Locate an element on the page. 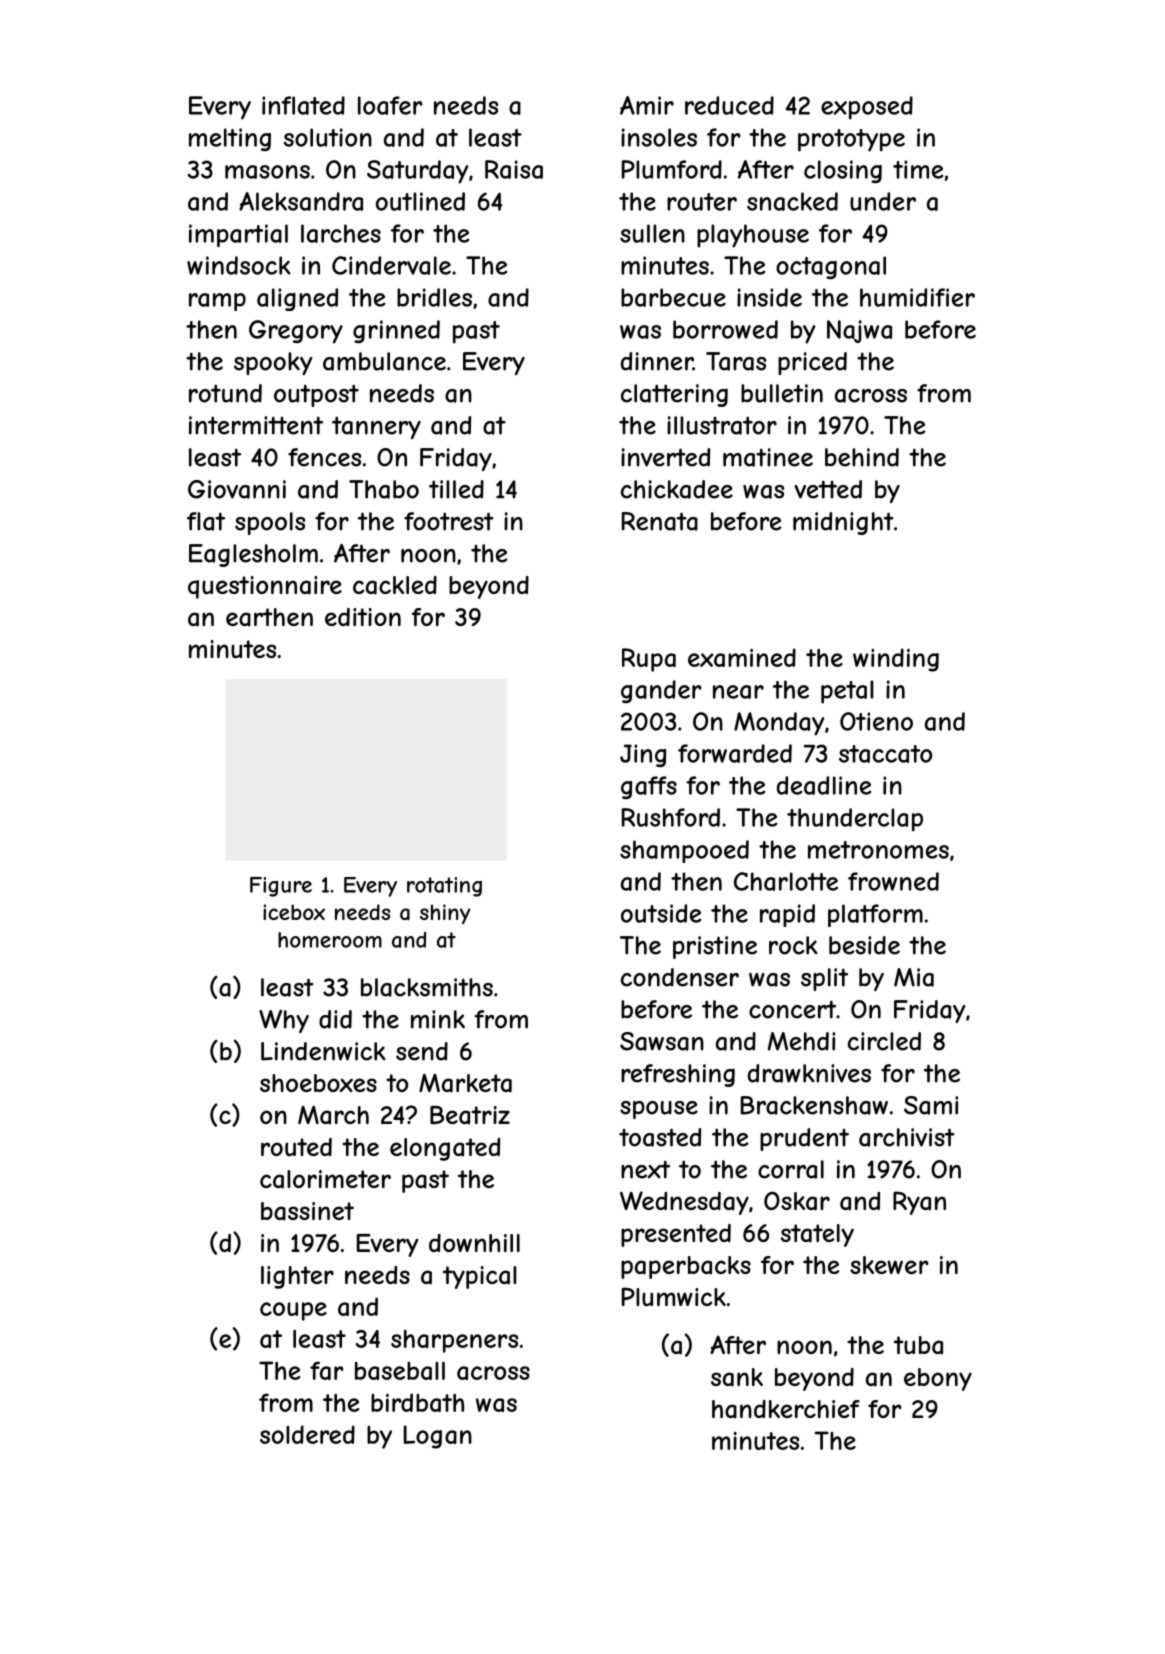  ramp is located at coordinates (217, 302).
